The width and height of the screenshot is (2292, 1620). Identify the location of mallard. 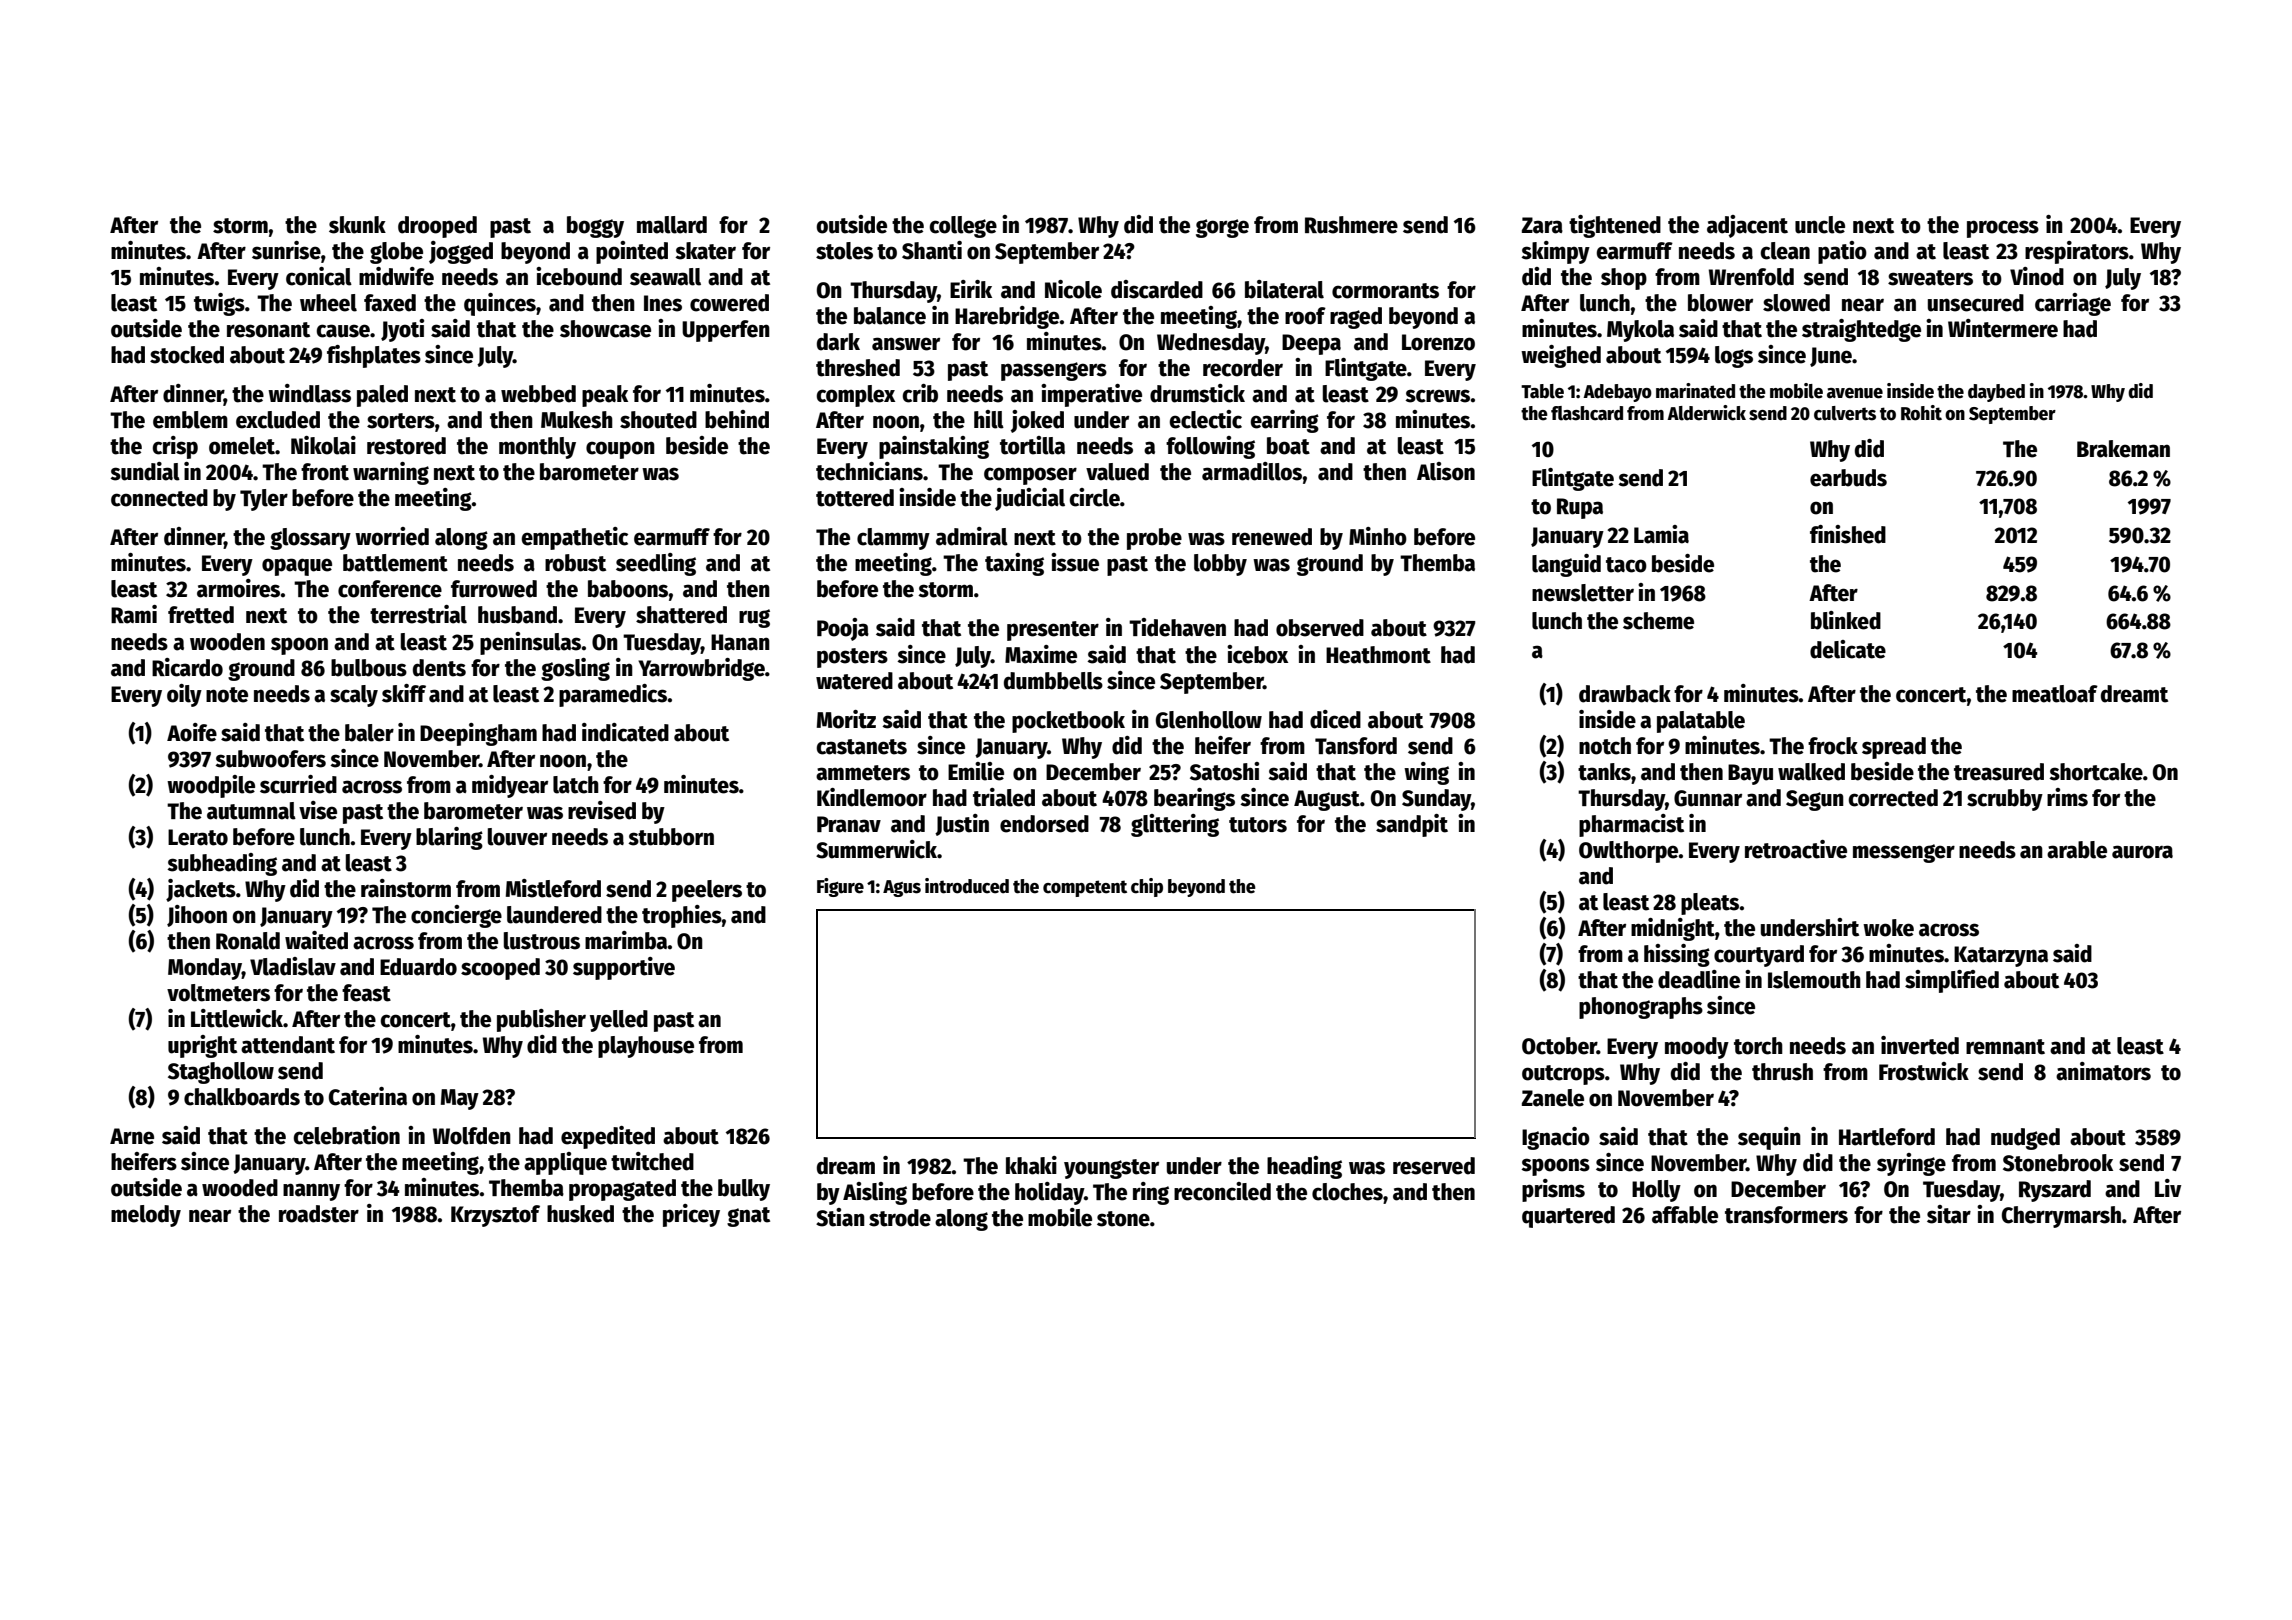
(672, 225).
